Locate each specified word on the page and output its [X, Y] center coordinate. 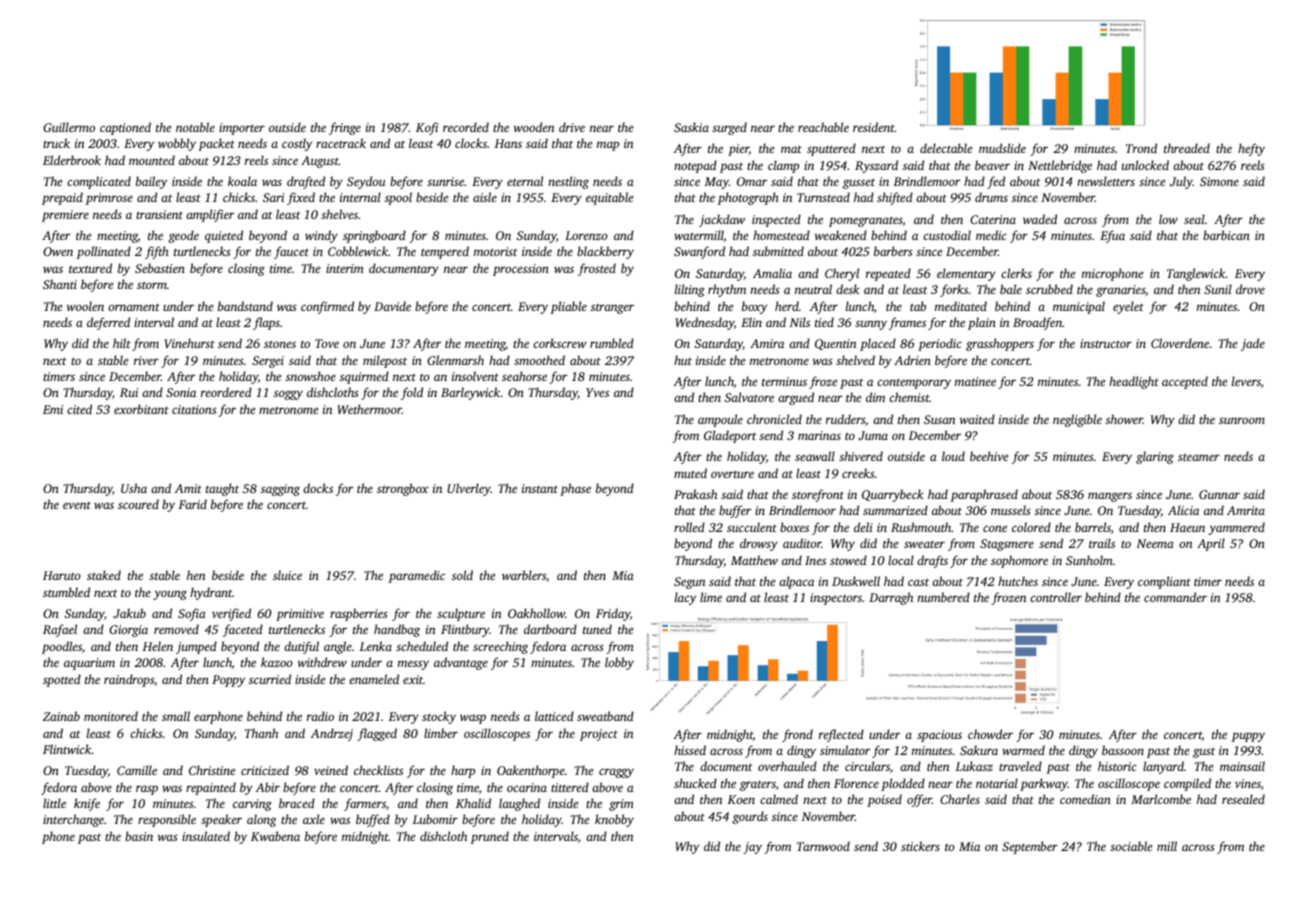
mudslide [1002, 148]
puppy [1248, 737]
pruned [490, 837]
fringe [345, 128]
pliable [569, 307]
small [176, 716]
